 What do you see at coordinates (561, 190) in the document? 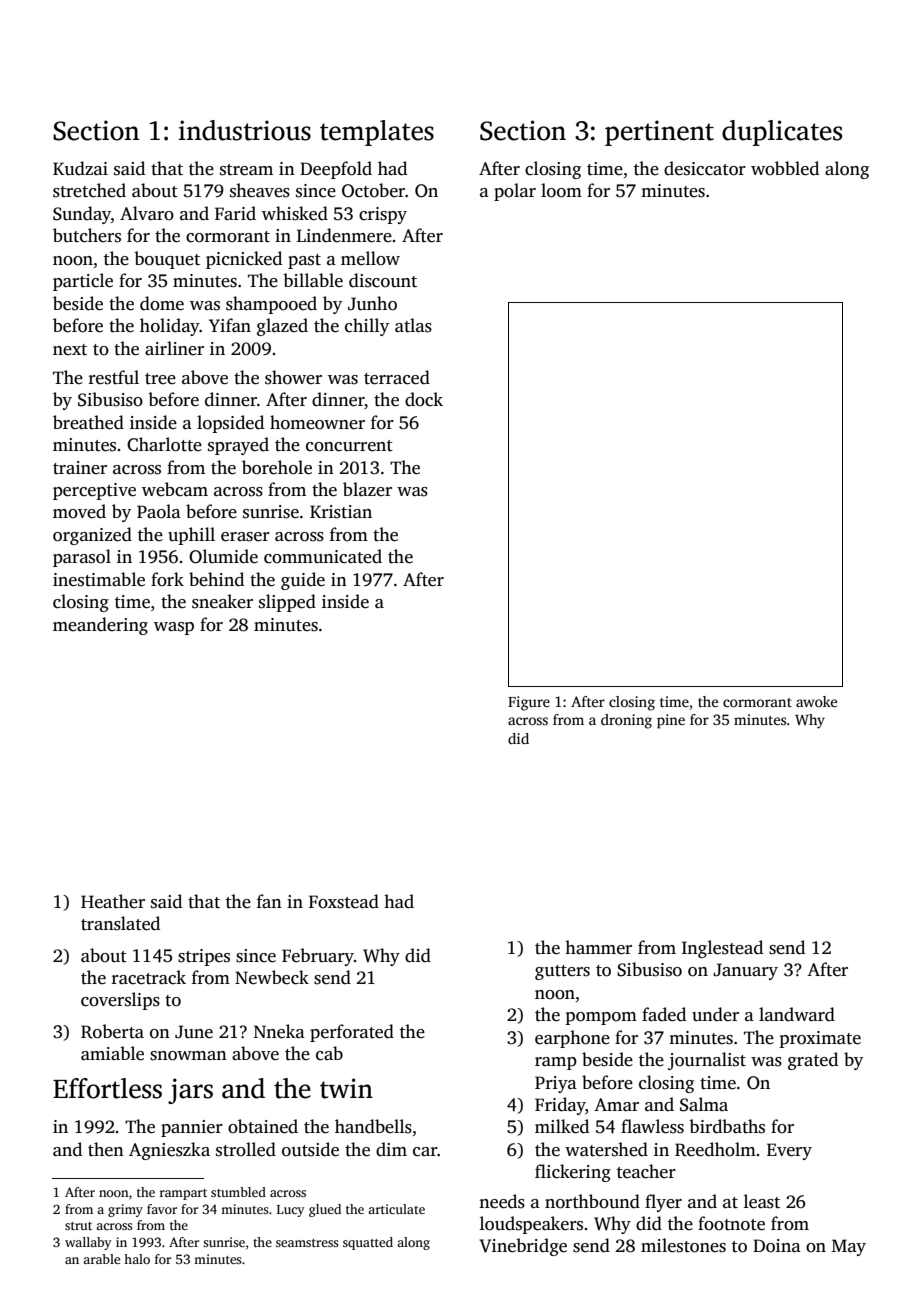
I see `loom` at bounding box center [561, 190].
